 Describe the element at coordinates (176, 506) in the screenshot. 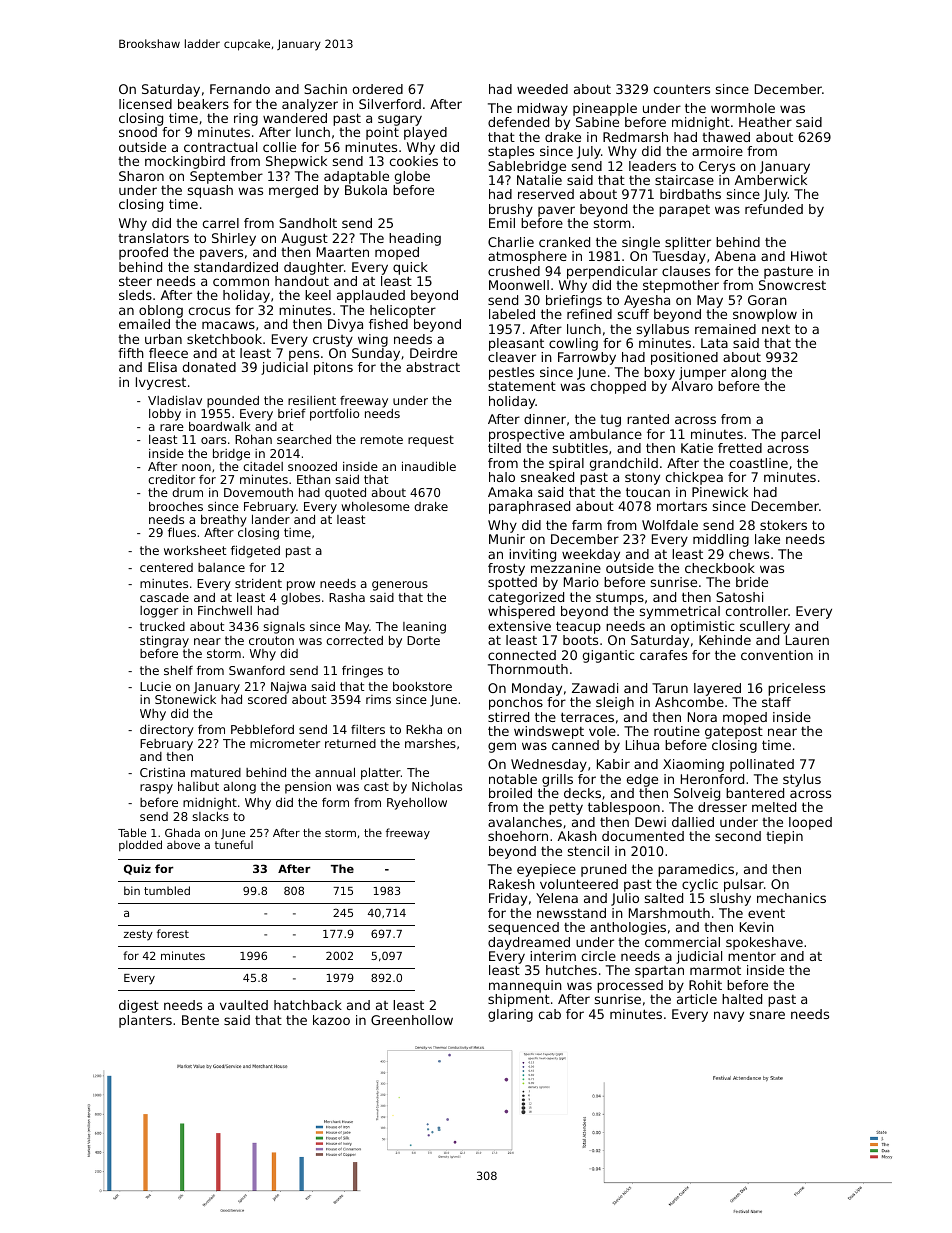

I see `brooches` at that location.
